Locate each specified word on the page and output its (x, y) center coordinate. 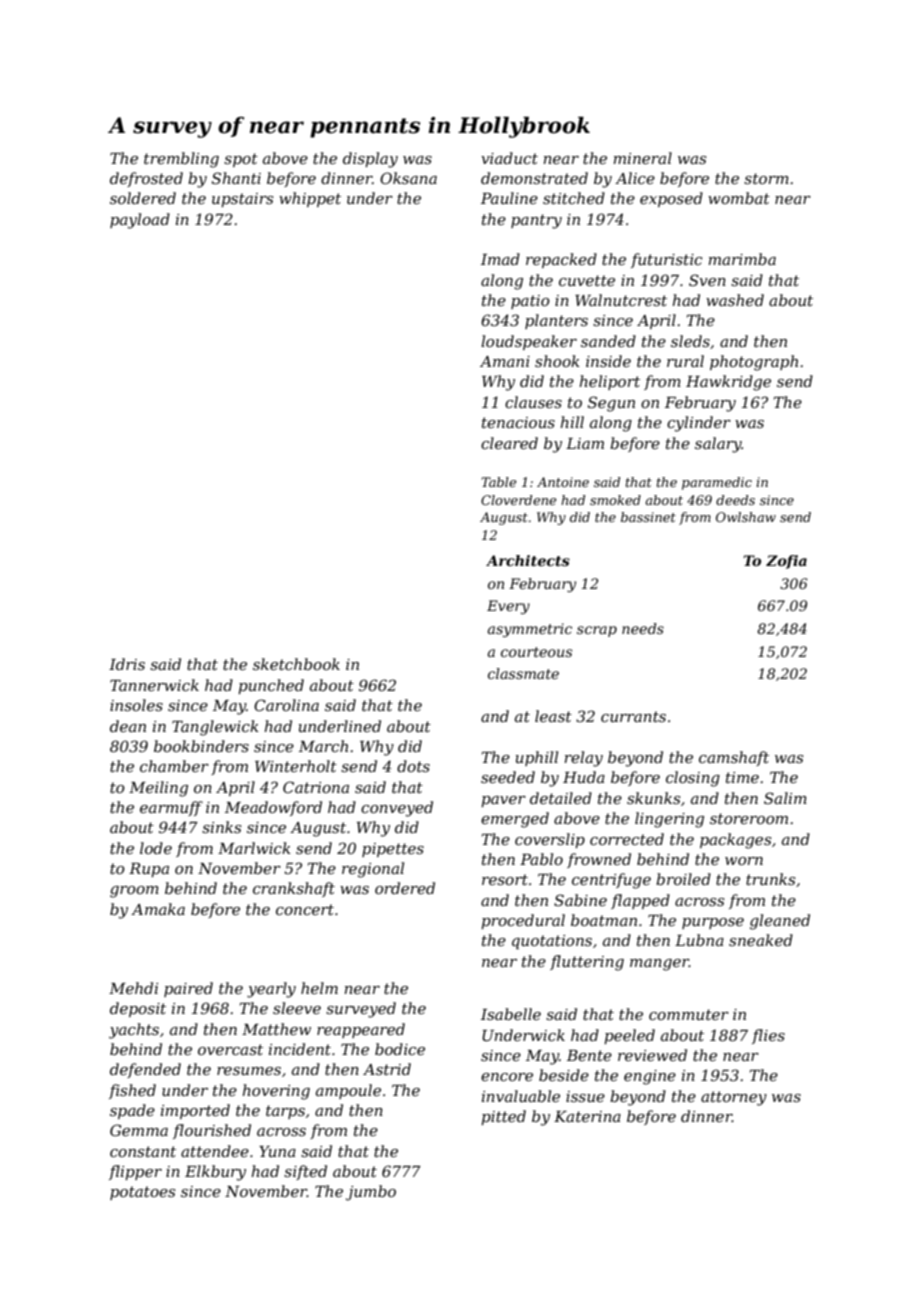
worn (744, 861)
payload (140, 221)
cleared (509, 443)
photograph (754, 363)
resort (505, 879)
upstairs (242, 200)
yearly (271, 990)
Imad (500, 259)
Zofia (786, 562)
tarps (285, 1112)
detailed (561, 798)
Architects (528, 560)
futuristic (666, 260)
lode (156, 848)
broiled (683, 879)
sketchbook (296, 664)
